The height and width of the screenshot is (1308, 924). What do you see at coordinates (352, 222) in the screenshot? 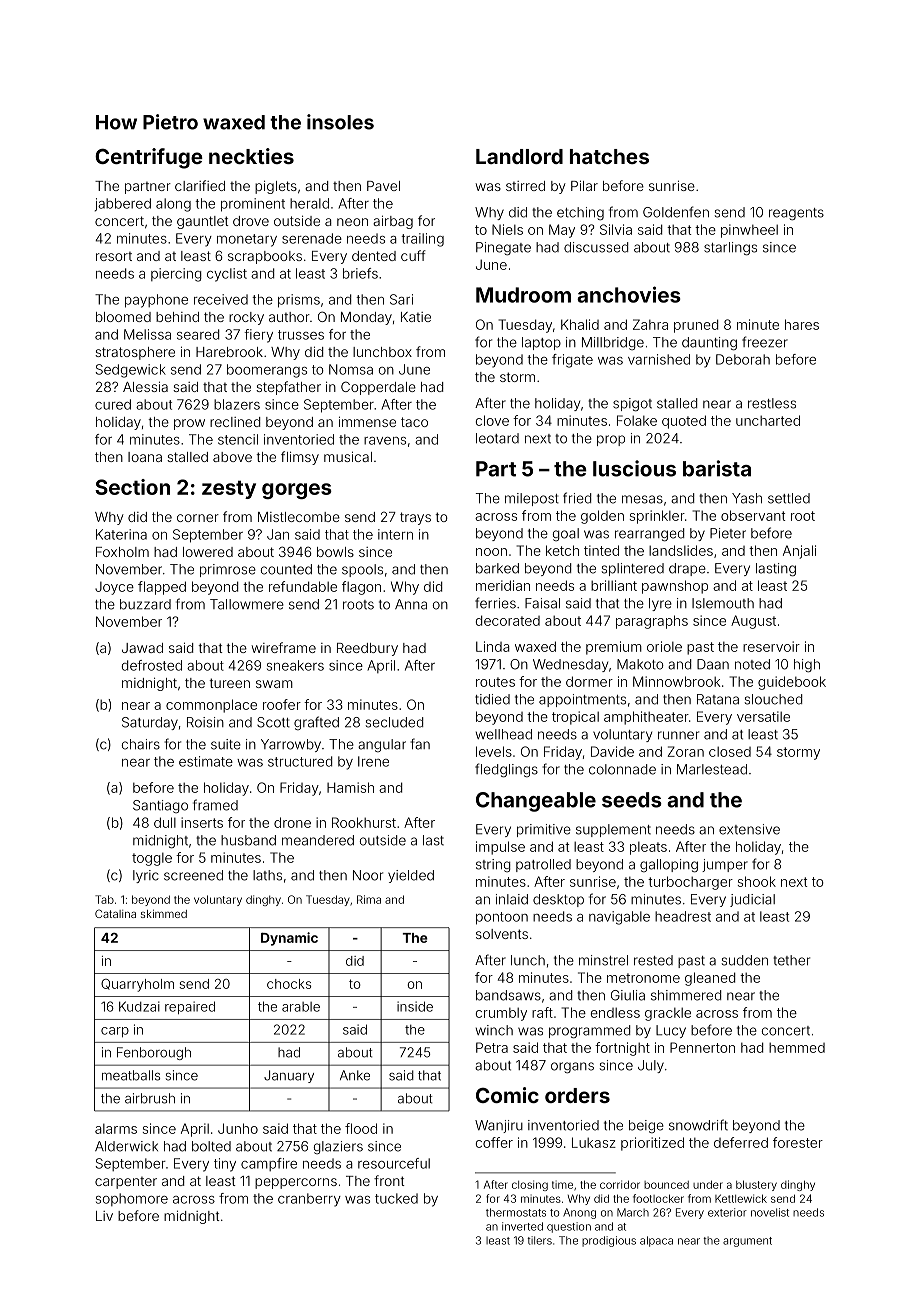
I see `neon` at bounding box center [352, 222].
